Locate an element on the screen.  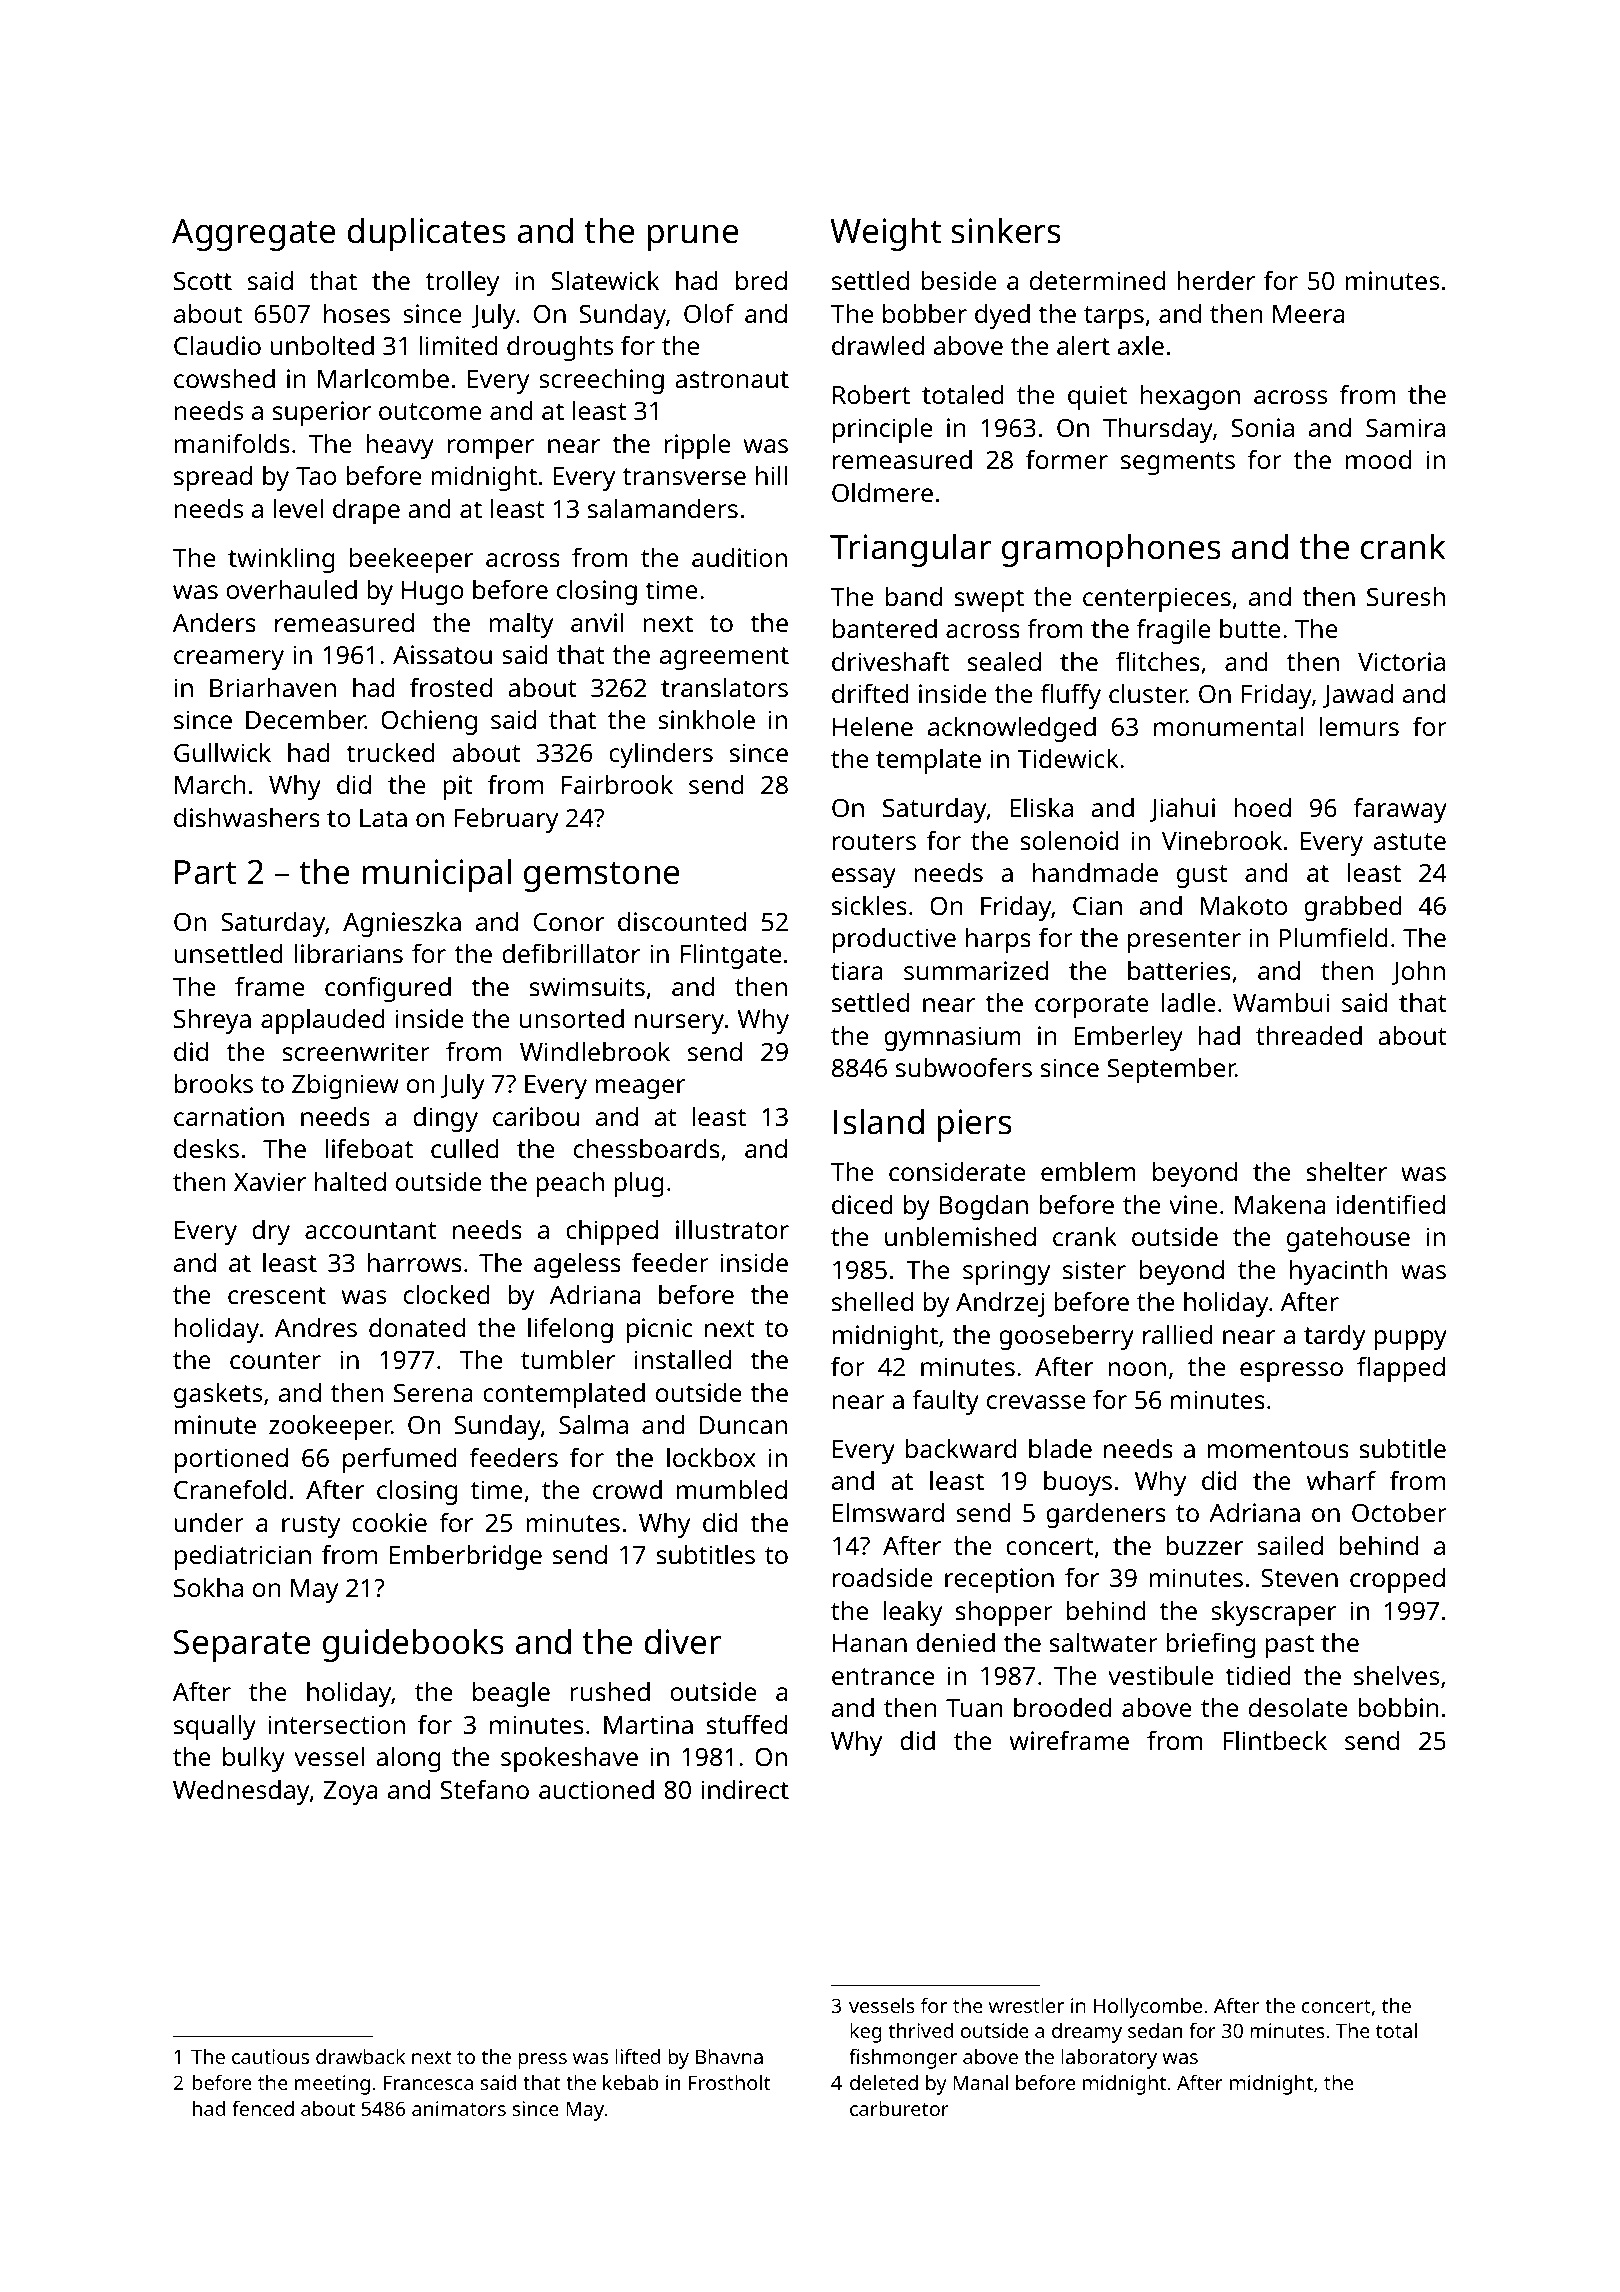
Plumfield is located at coordinates (1333, 937).
